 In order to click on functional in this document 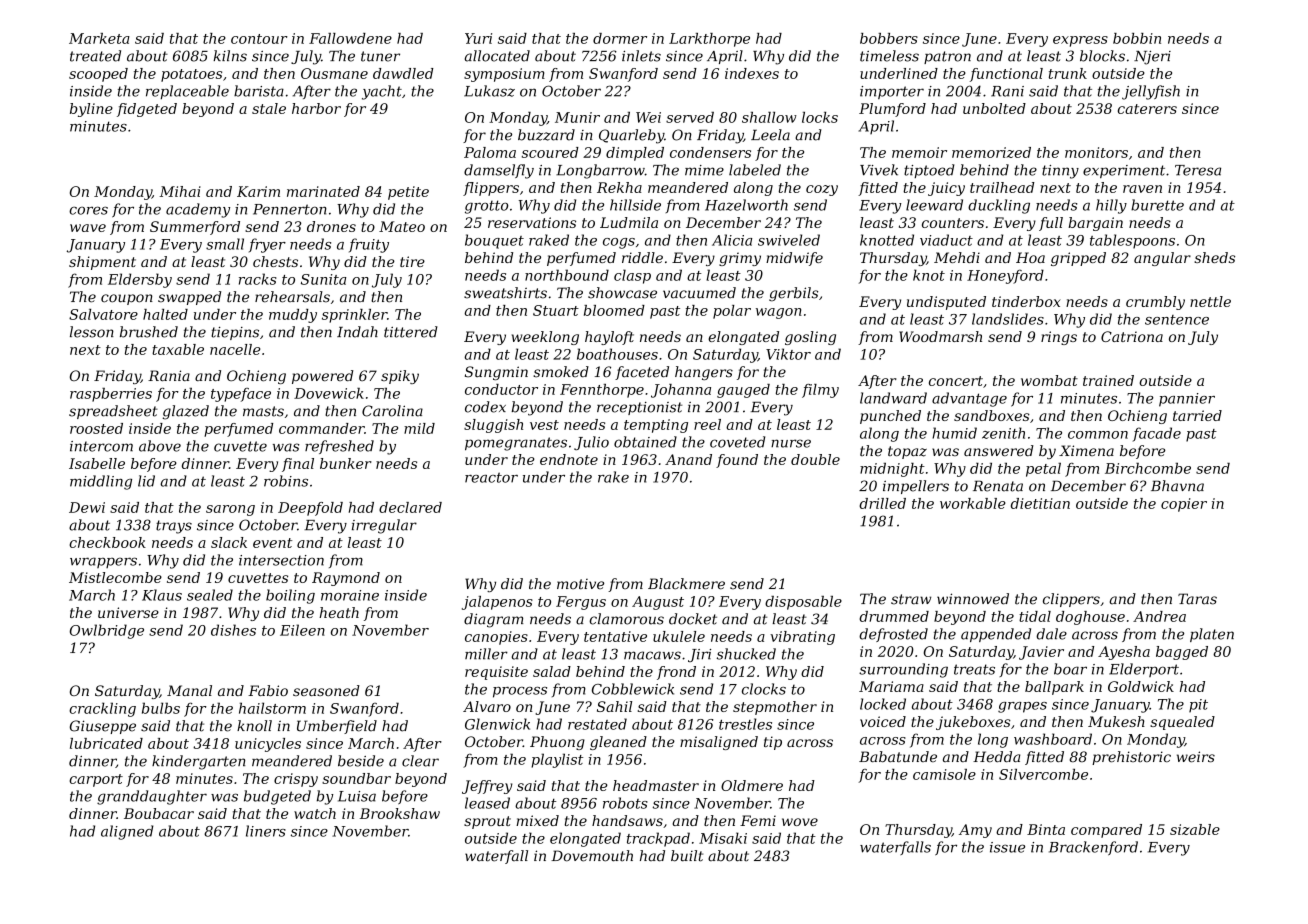, I will do `click(1006, 75)`.
